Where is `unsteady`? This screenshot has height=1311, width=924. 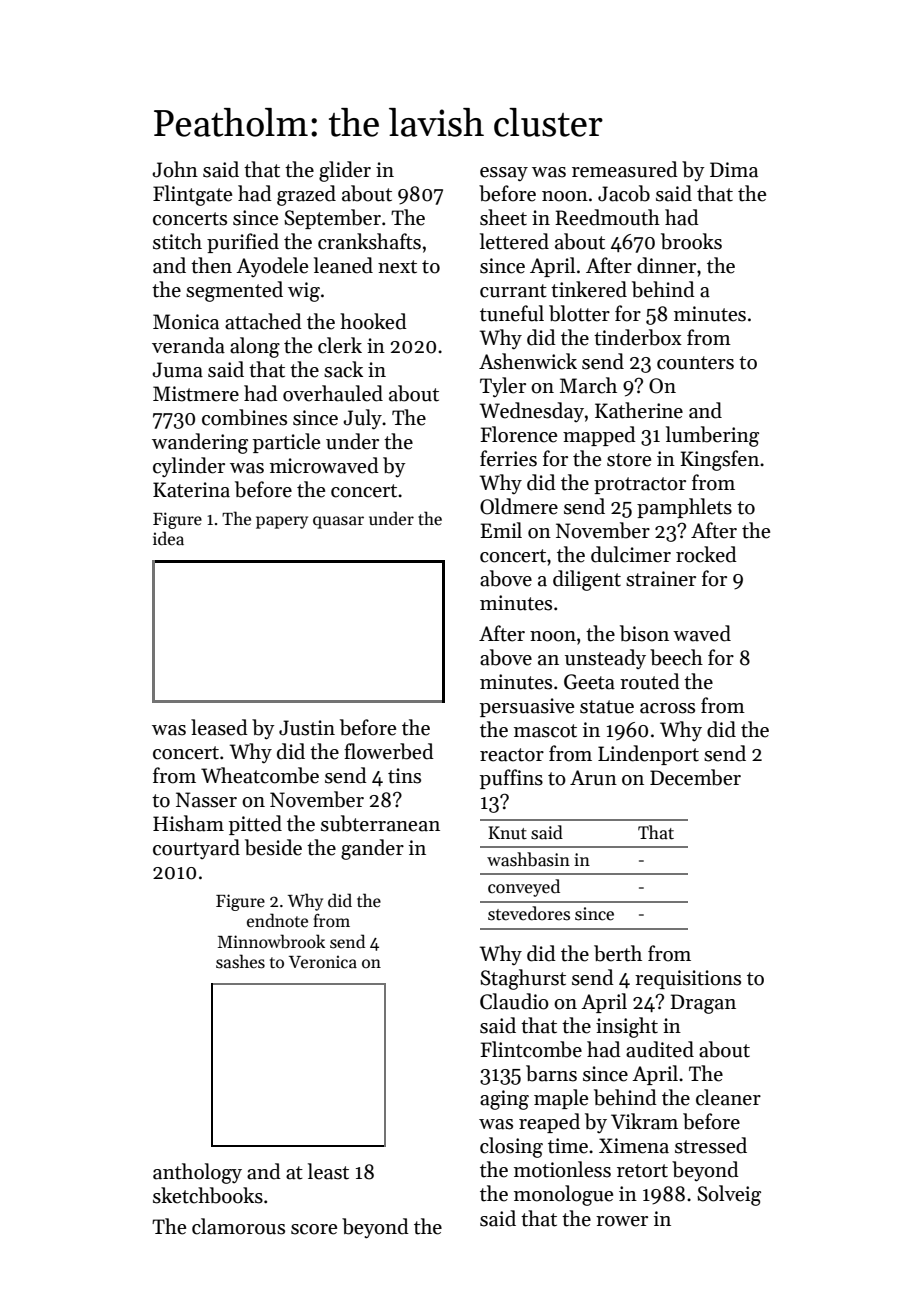
unsteady is located at coordinates (605, 659).
